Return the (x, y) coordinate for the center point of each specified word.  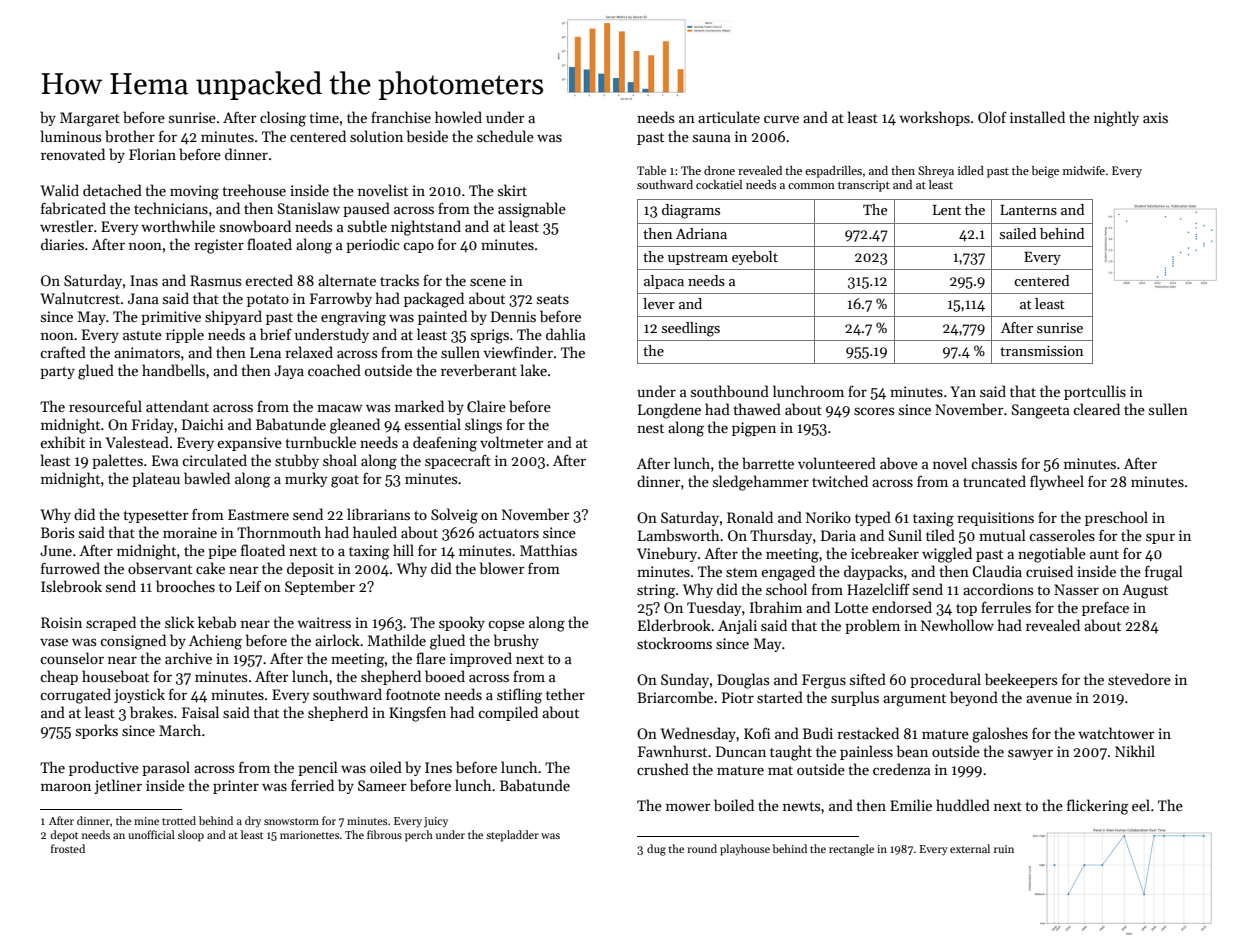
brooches (185, 586)
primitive (171, 318)
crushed (663, 769)
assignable (532, 210)
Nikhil (1135, 751)
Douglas (743, 681)
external (970, 848)
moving (194, 192)
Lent (947, 210)
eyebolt (755, 258)
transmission (1041, 350)
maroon (66, 787)
